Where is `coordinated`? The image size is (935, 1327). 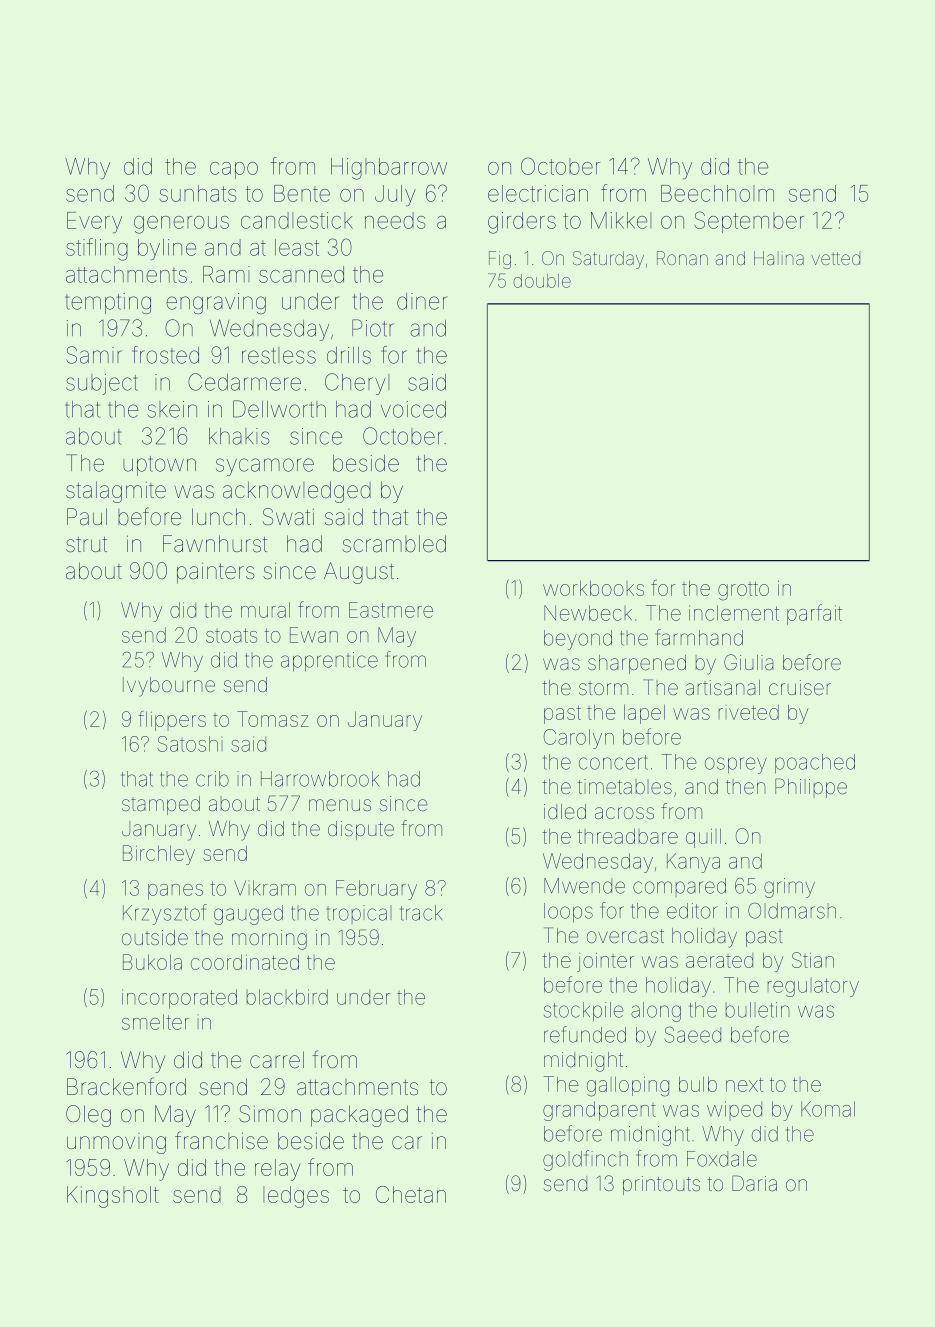 coordinated is located at coordinates (245, 962).
